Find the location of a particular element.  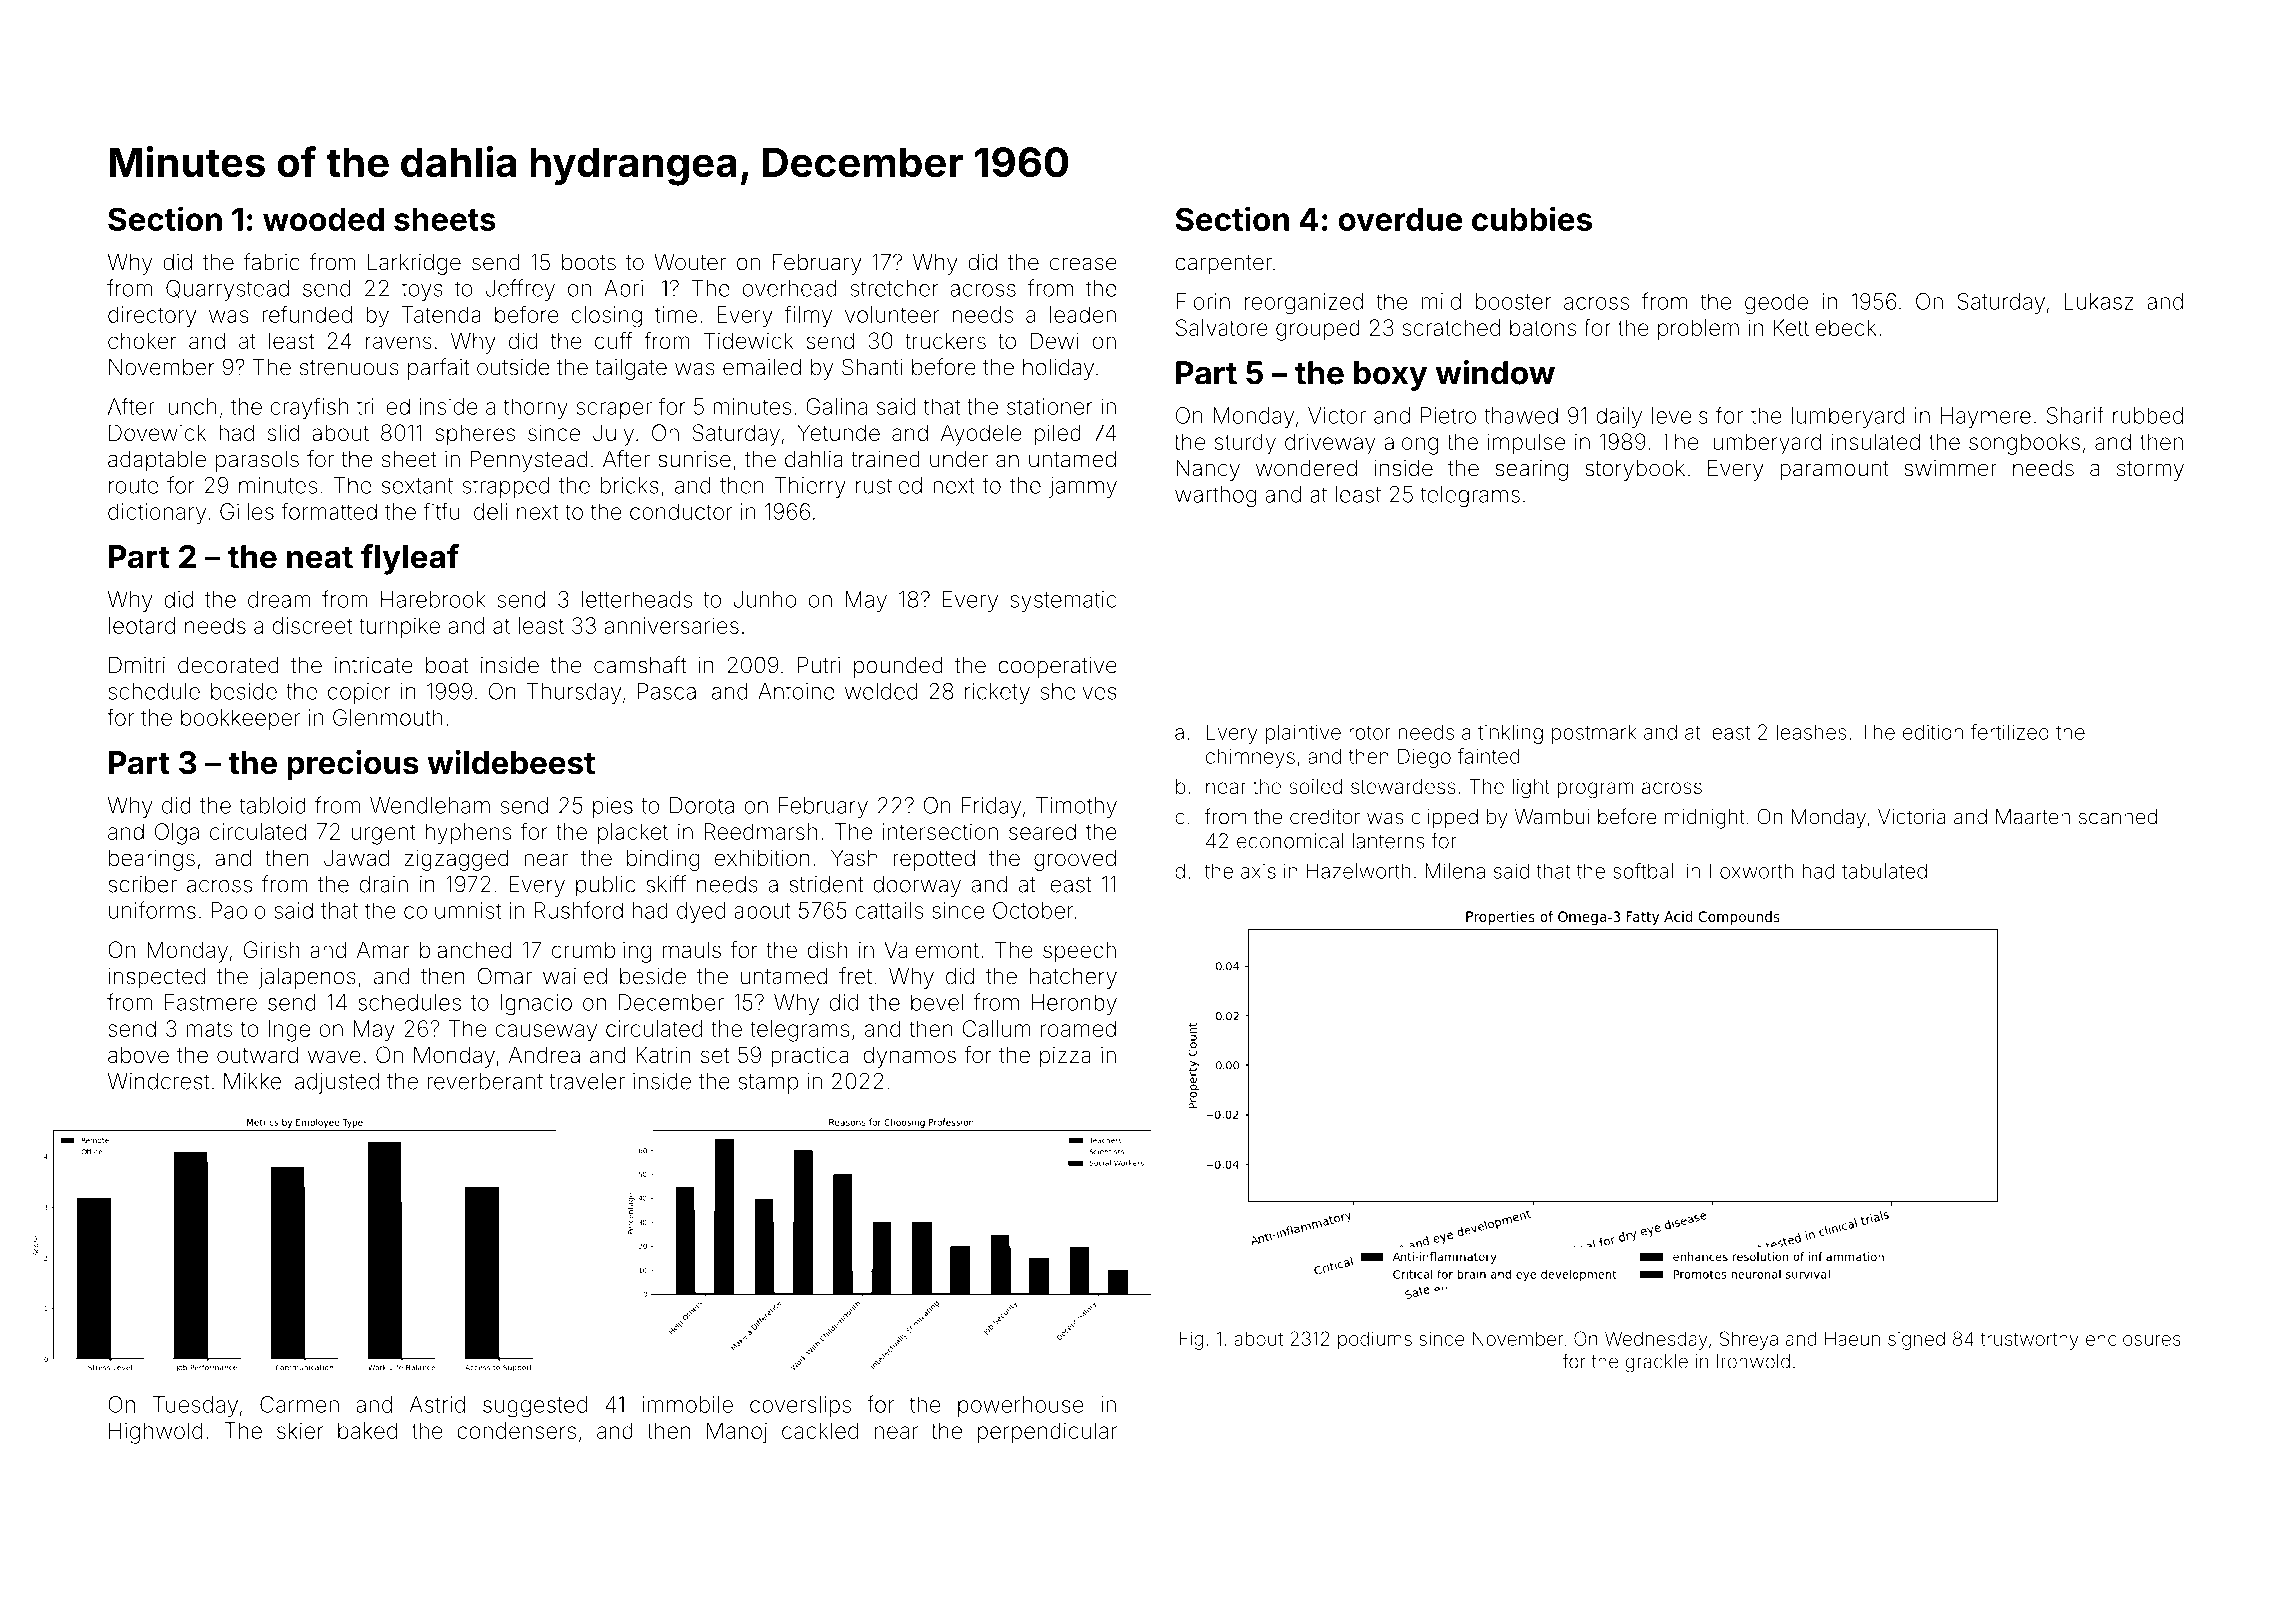

suggested is located at coordinates (535, 1407).
